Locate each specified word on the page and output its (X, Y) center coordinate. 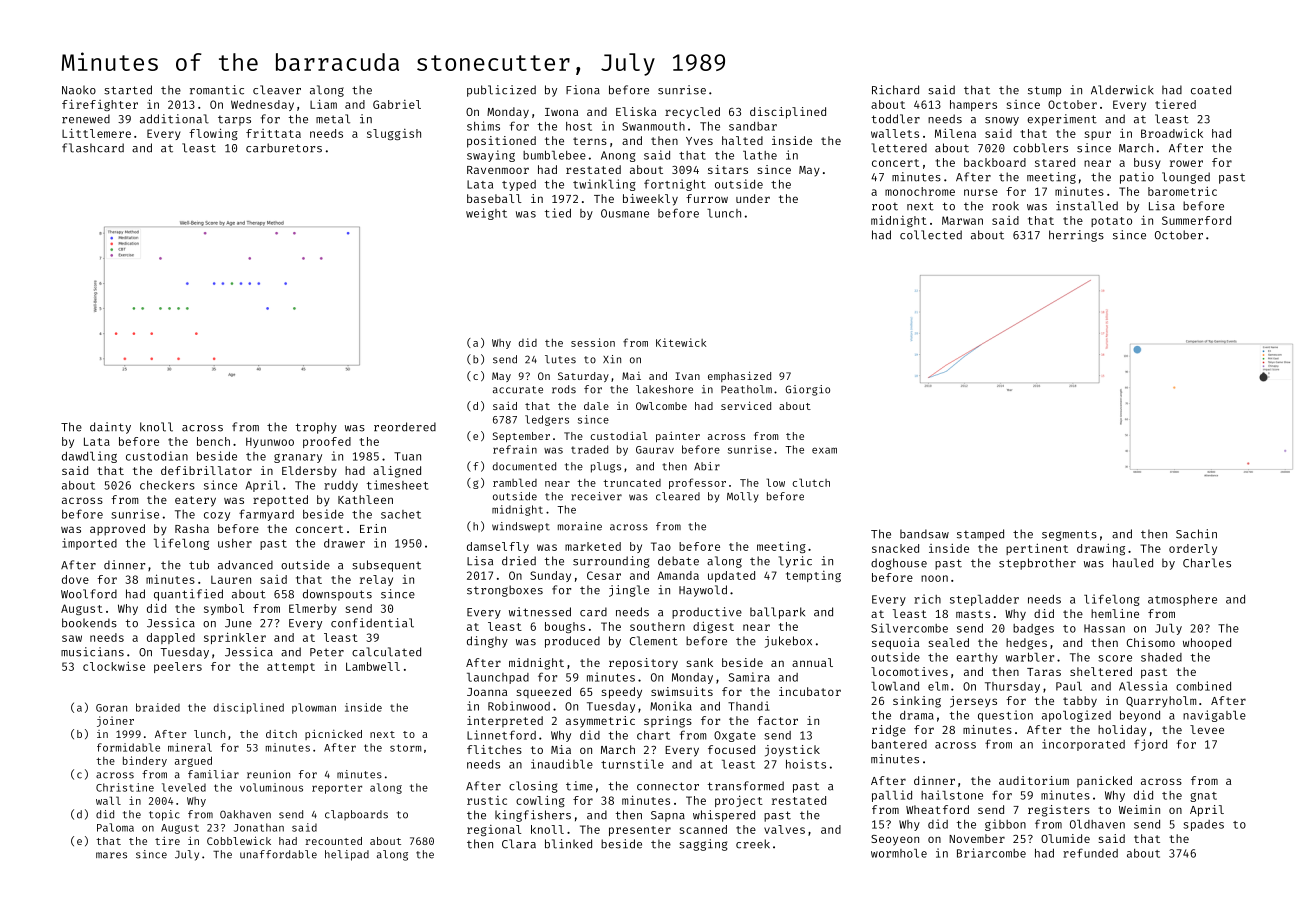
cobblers (1040, 148)
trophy (316, 428)
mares (111, 855)
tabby (1080, 702)
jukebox (788, 642)
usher (235, 543)
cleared (678, 496)
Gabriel (397, 104)
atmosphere (1182, 600)
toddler (896, 119)
